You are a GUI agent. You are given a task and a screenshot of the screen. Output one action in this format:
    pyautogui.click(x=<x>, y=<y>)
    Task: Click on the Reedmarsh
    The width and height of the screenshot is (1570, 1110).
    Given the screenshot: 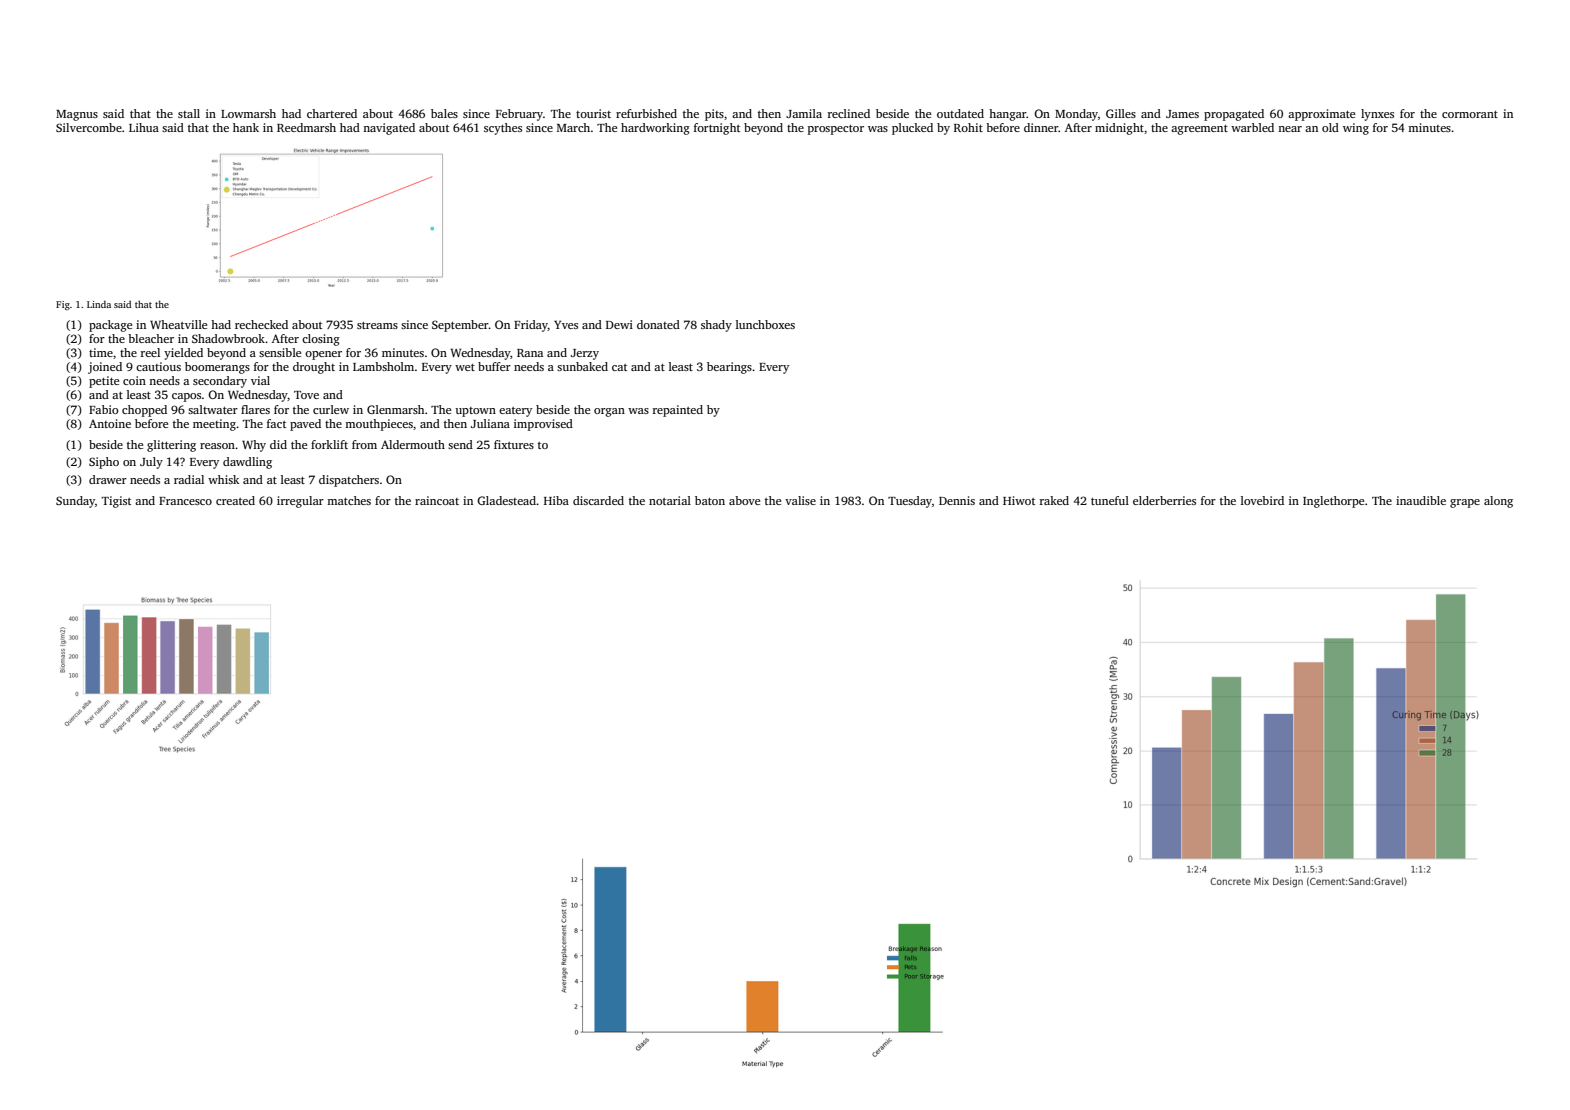 What is the action you would take?
    pyautogui.click(x=306, y=127)
